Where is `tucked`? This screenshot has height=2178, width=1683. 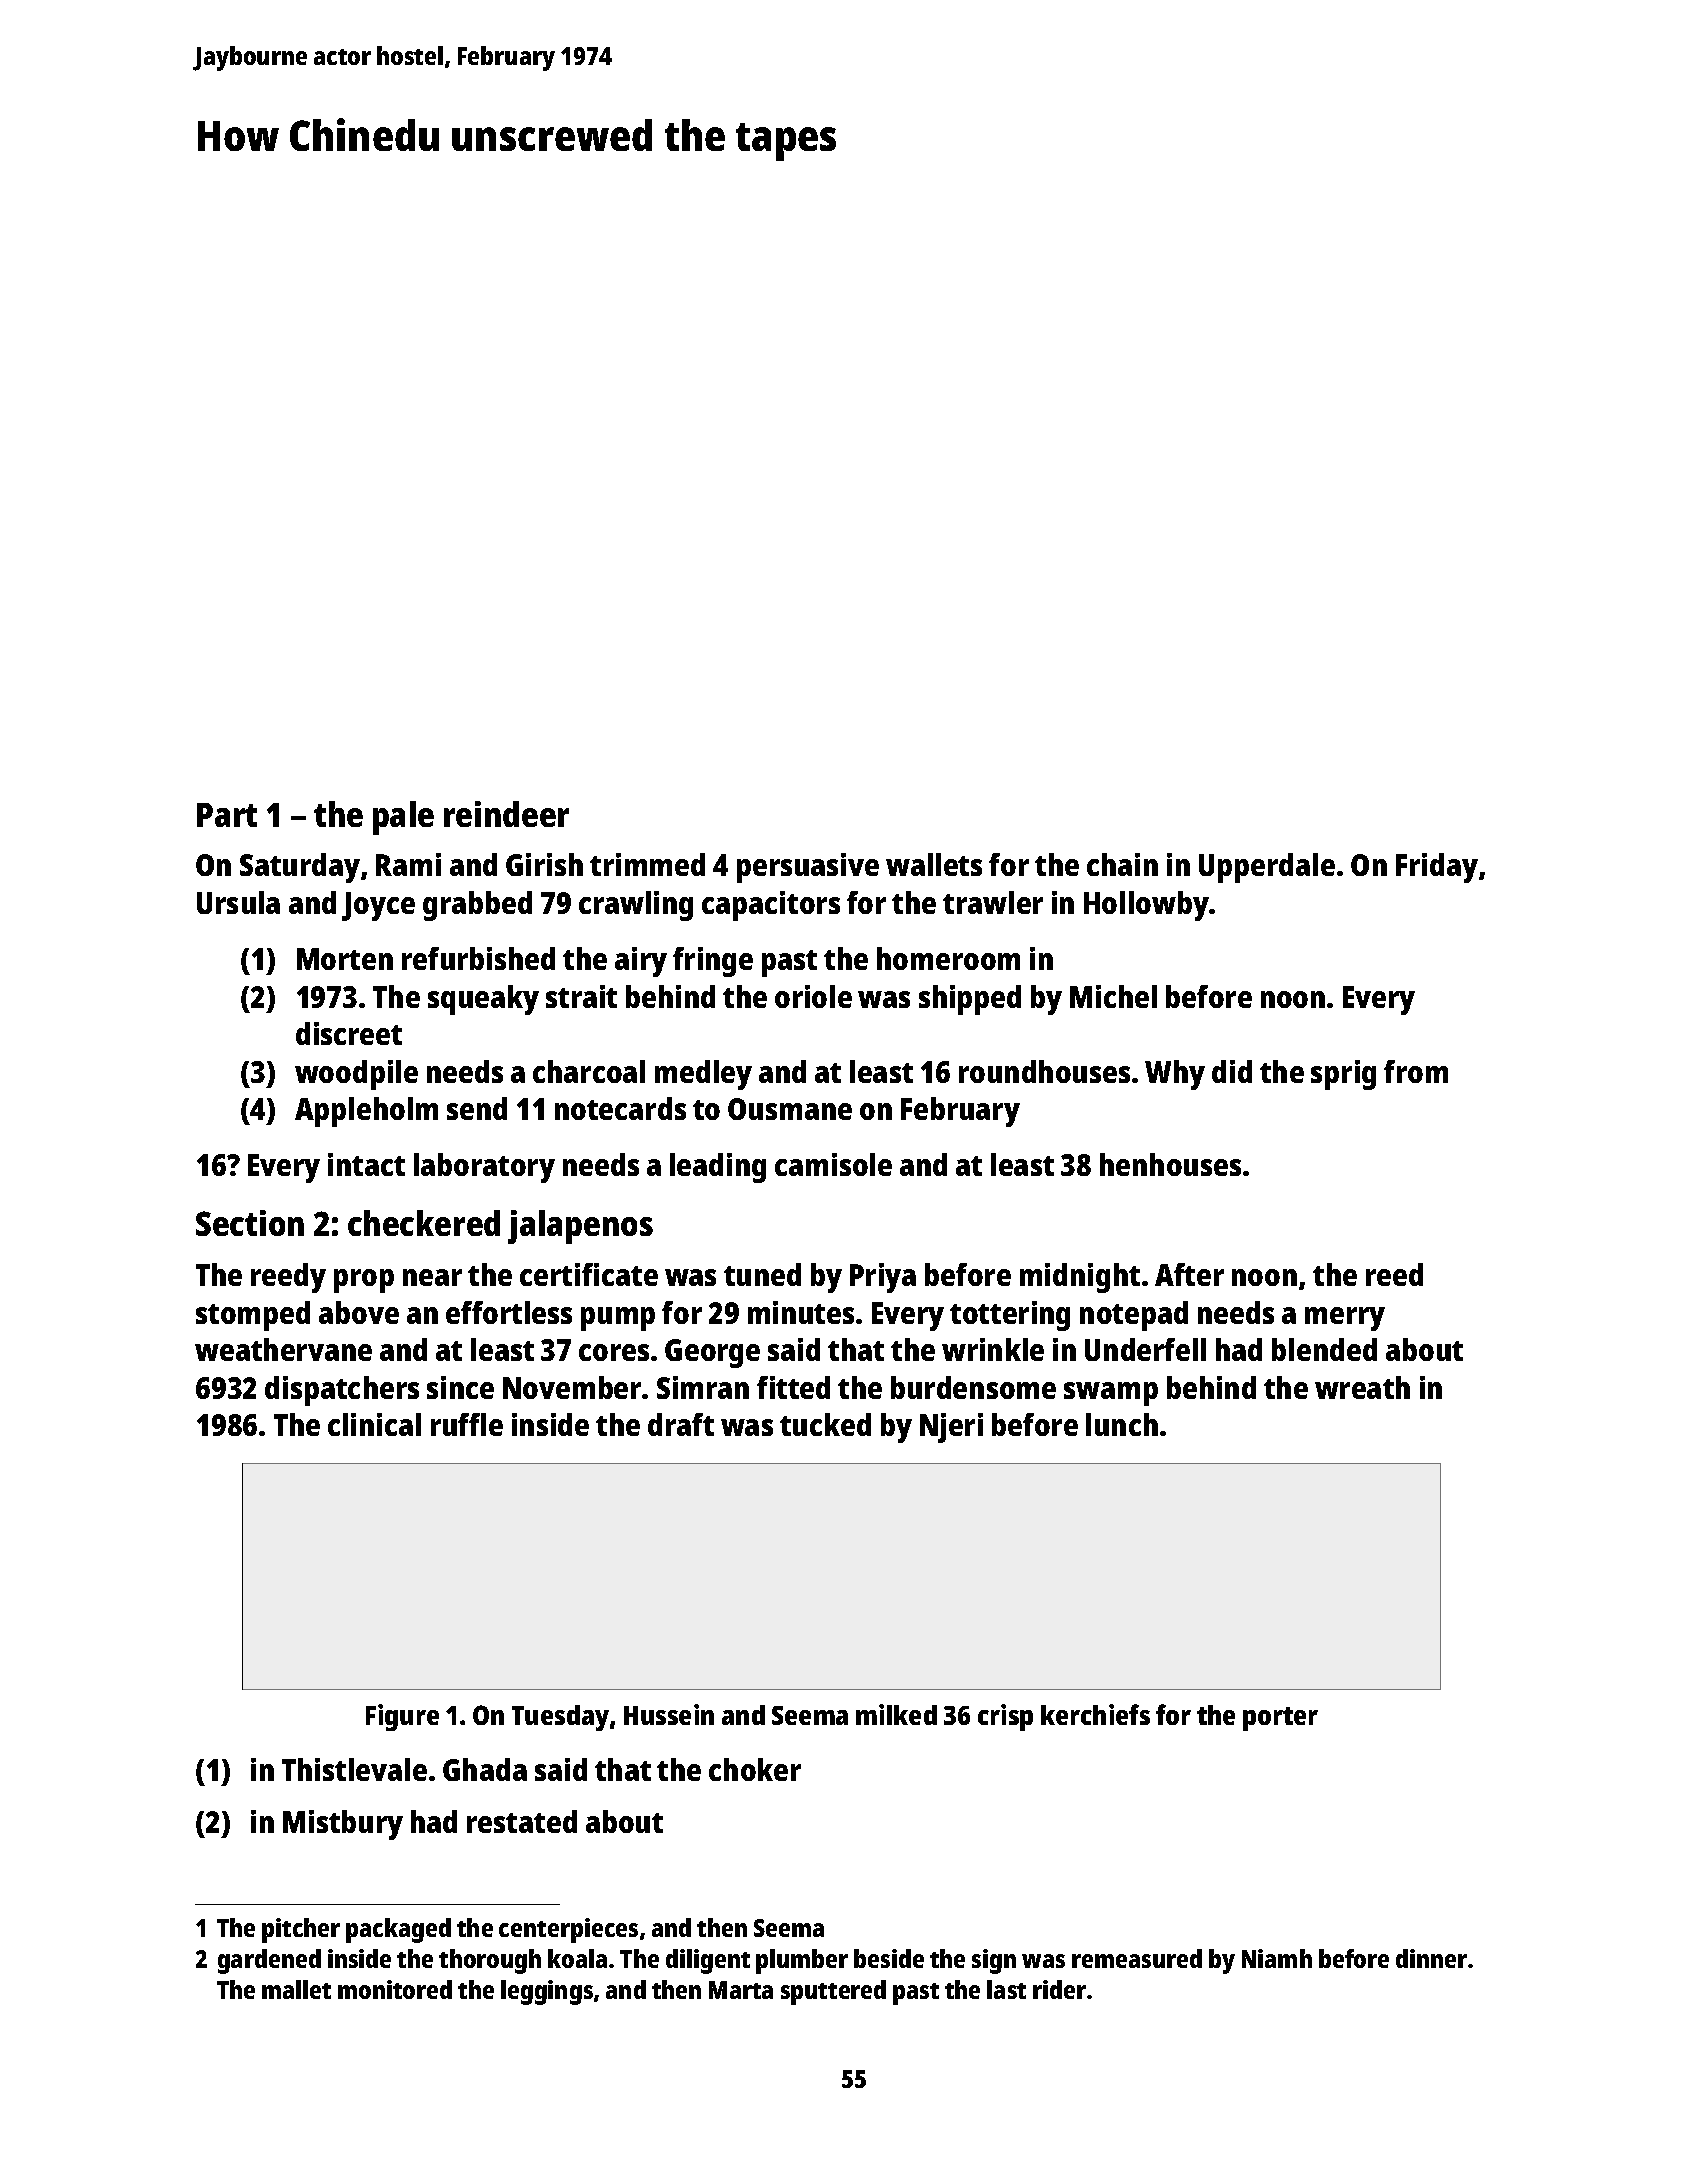
tucked is located at coordinates (825, 1424).
